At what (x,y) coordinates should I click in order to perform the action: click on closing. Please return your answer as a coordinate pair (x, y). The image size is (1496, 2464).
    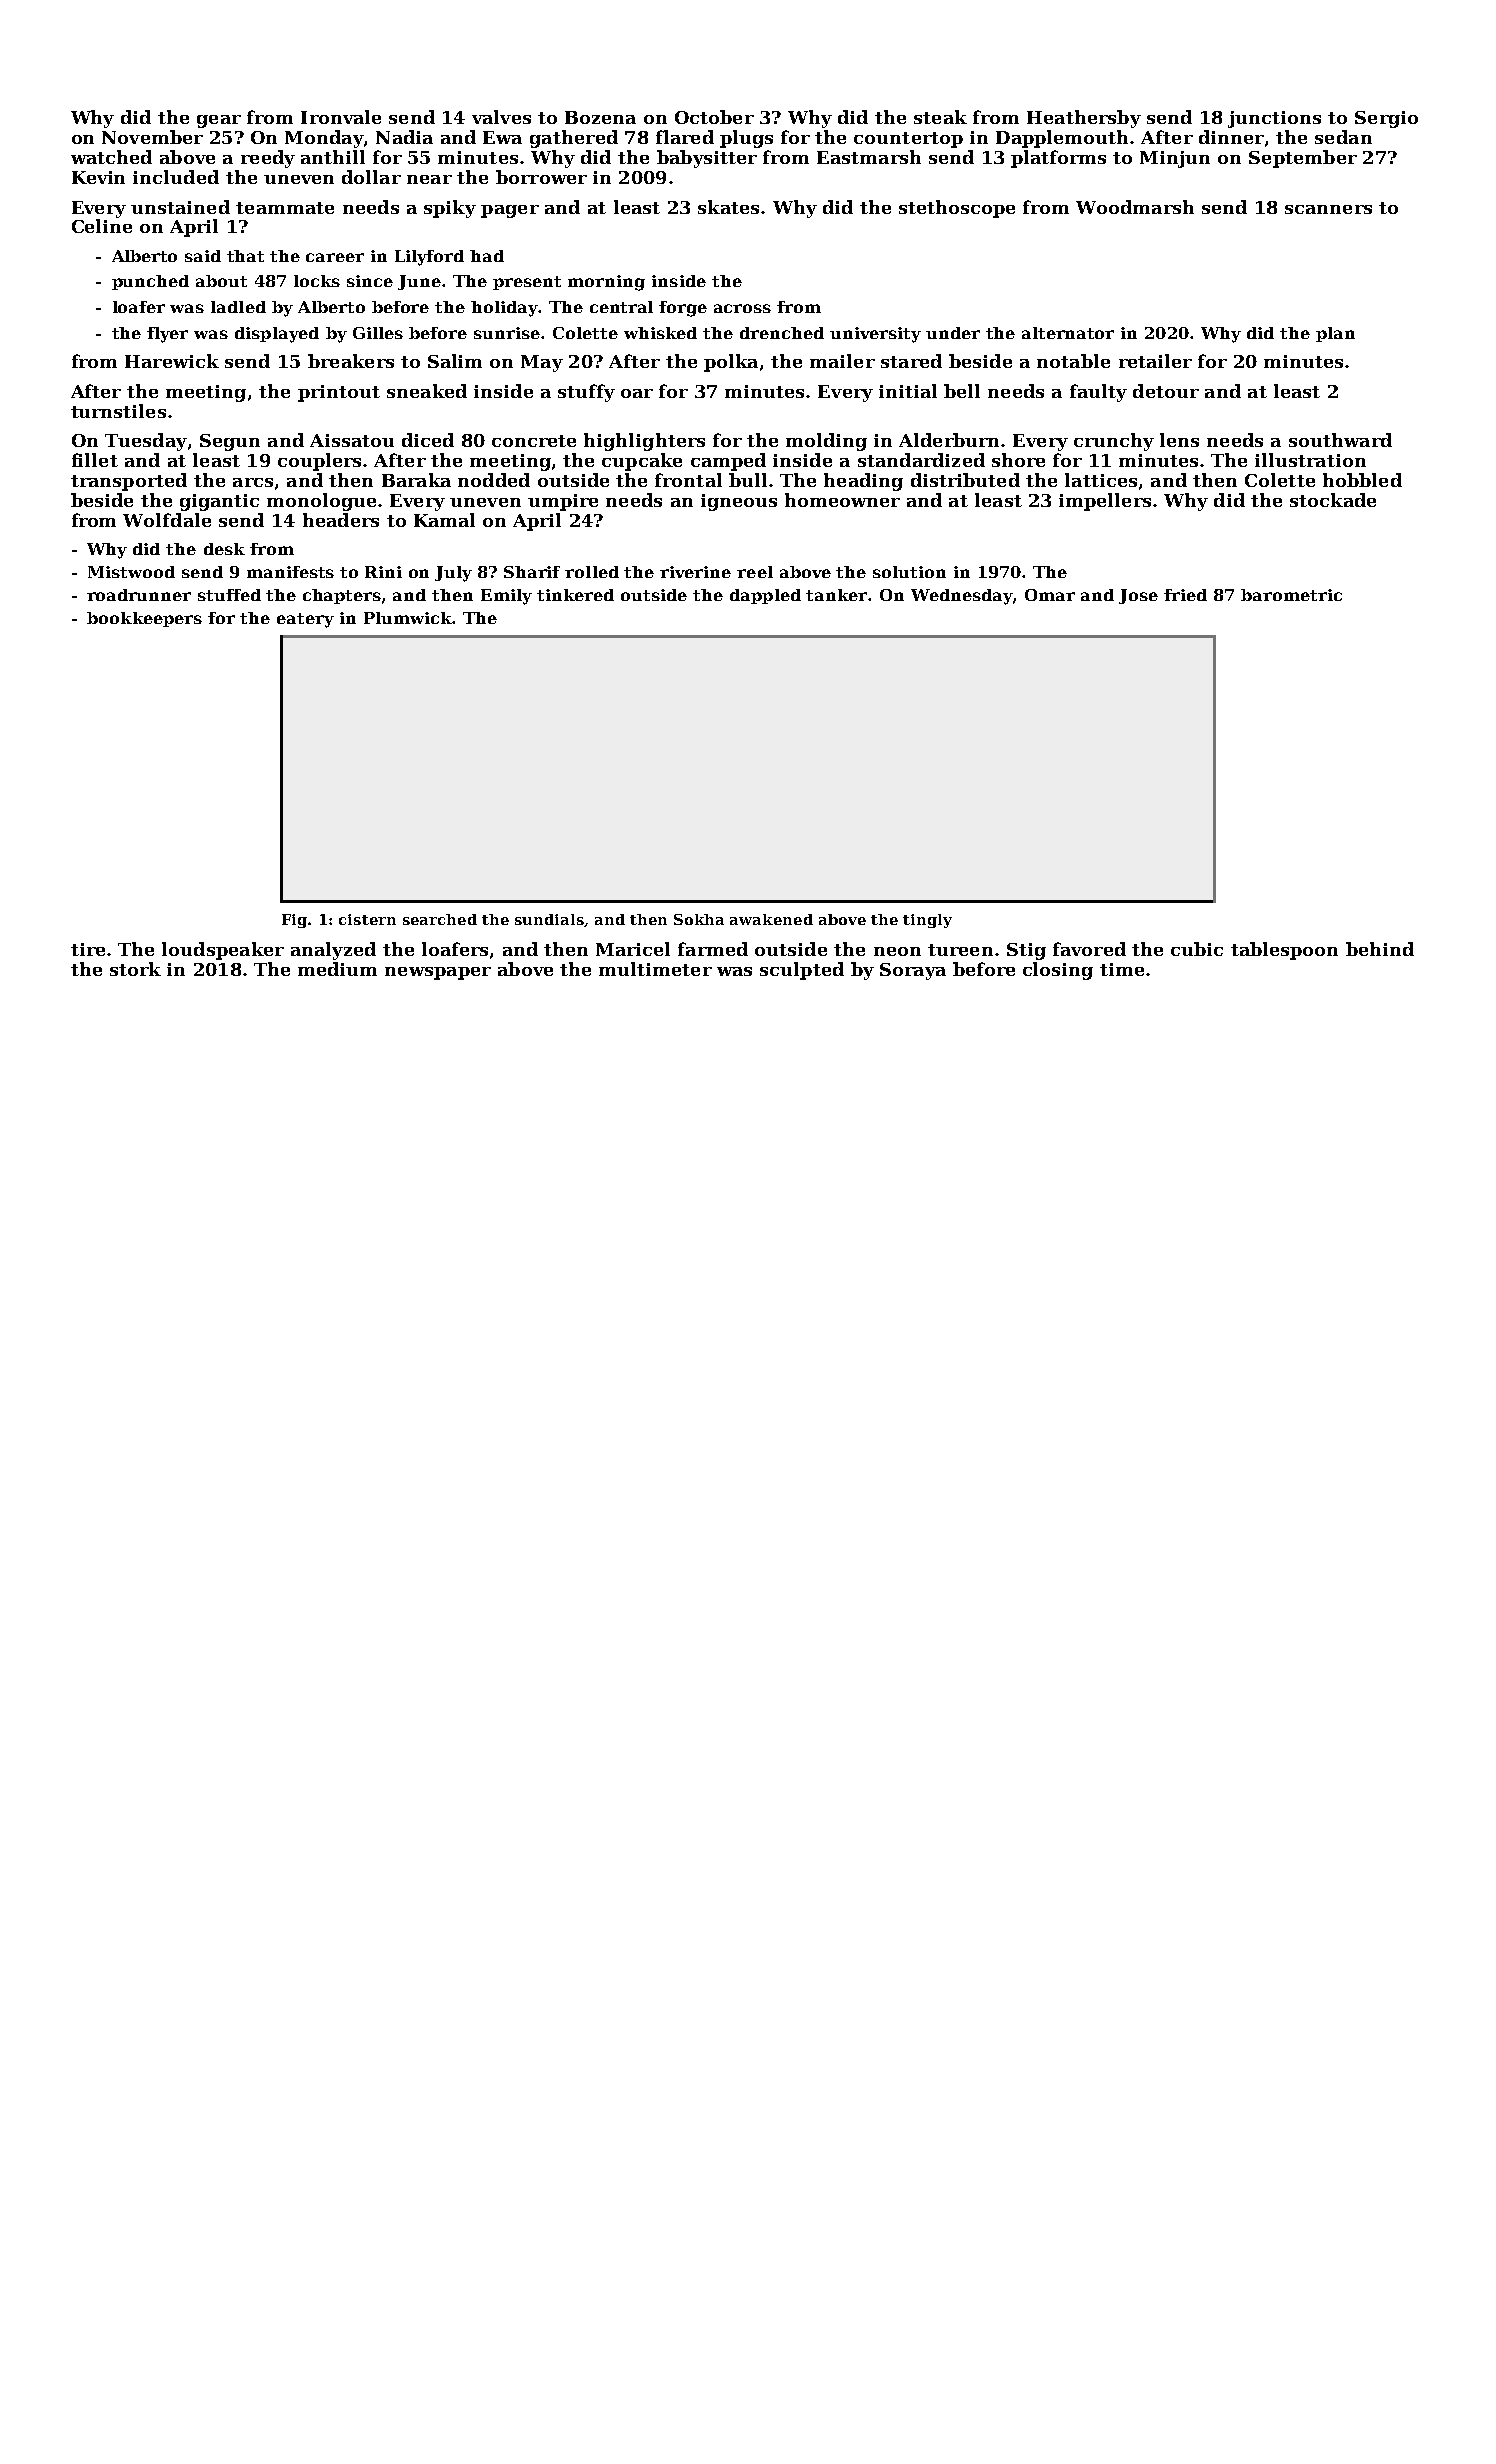
    Looking at the image, I should click on (1058, 971).
